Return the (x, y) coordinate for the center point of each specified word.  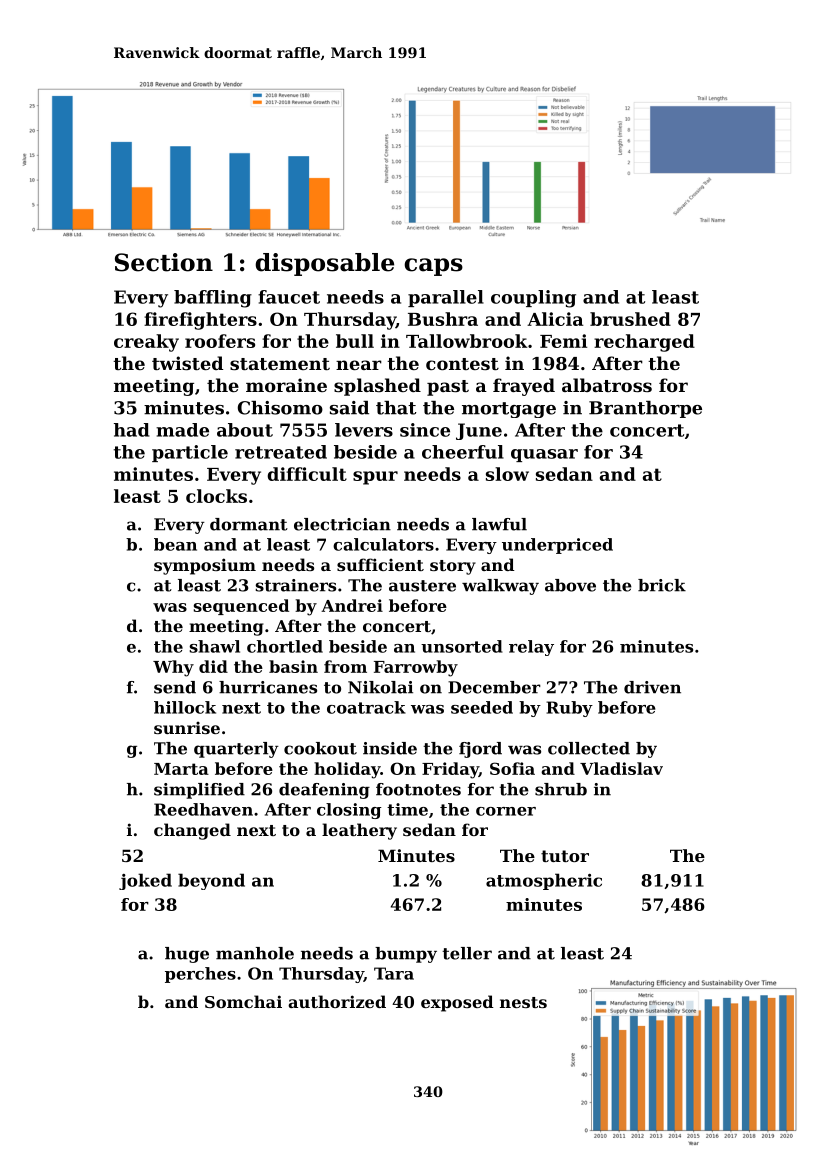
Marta (181, 769)
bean (175, 544)
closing (349, 811)
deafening (324, 791)
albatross (607, 385)
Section (164, 262)
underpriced (557, 546)
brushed (630, 319)
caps (433, 267)
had (132, 430)
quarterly (236, 750)
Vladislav (621, 768)
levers (364, 430)
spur (375, 478)
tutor (565, 856)
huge (187, 955)
